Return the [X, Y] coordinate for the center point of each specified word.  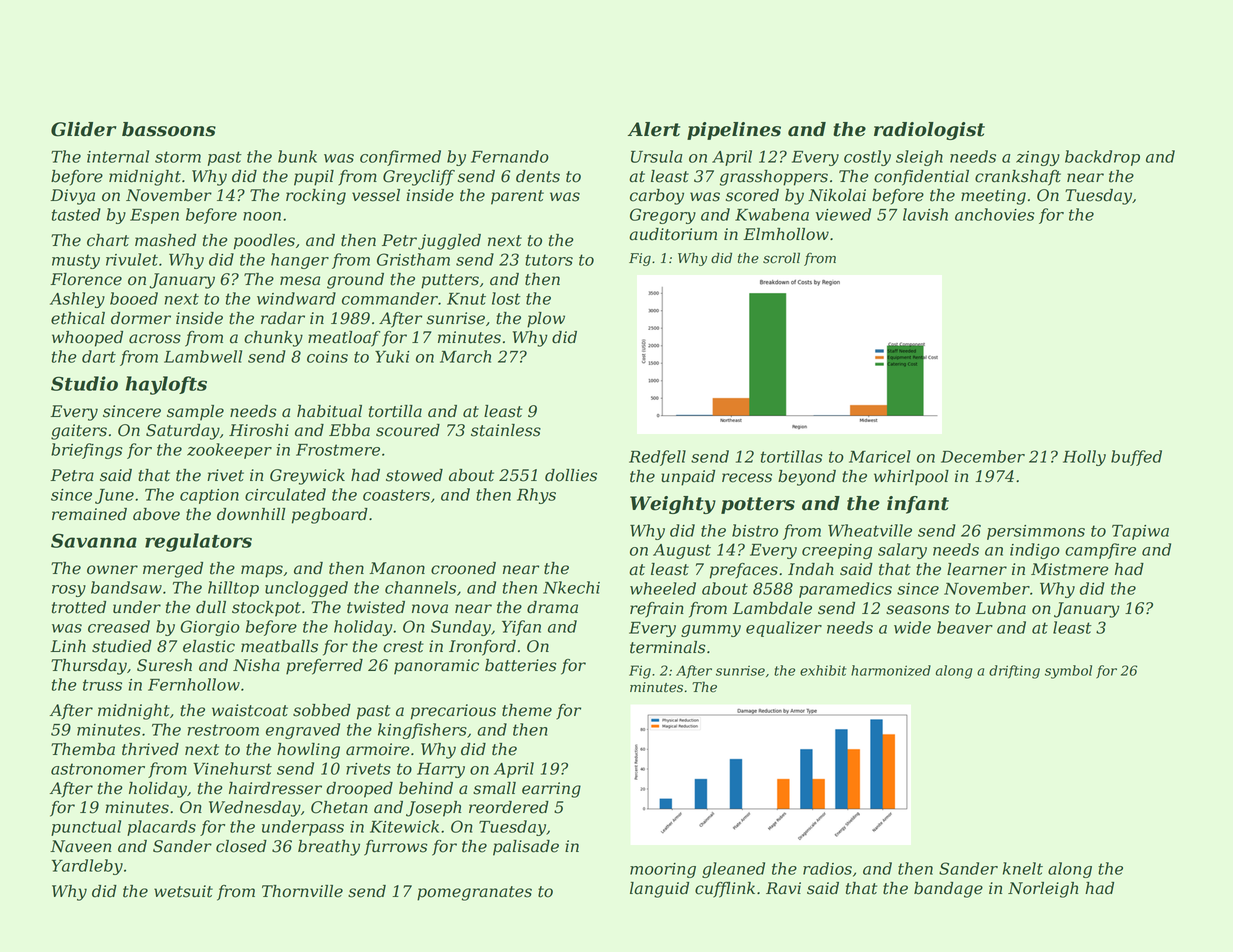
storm [178, 157]
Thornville [302, 891]
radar [283, 318]
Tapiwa [1140, 532]
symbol [1068, 672]
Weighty [673, 505]
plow [546, 320]
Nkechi [571, 587]
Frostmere [338, 450]
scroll [781, 258]
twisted [376, 607]
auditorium [673, 234]
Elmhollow [786, 234]
